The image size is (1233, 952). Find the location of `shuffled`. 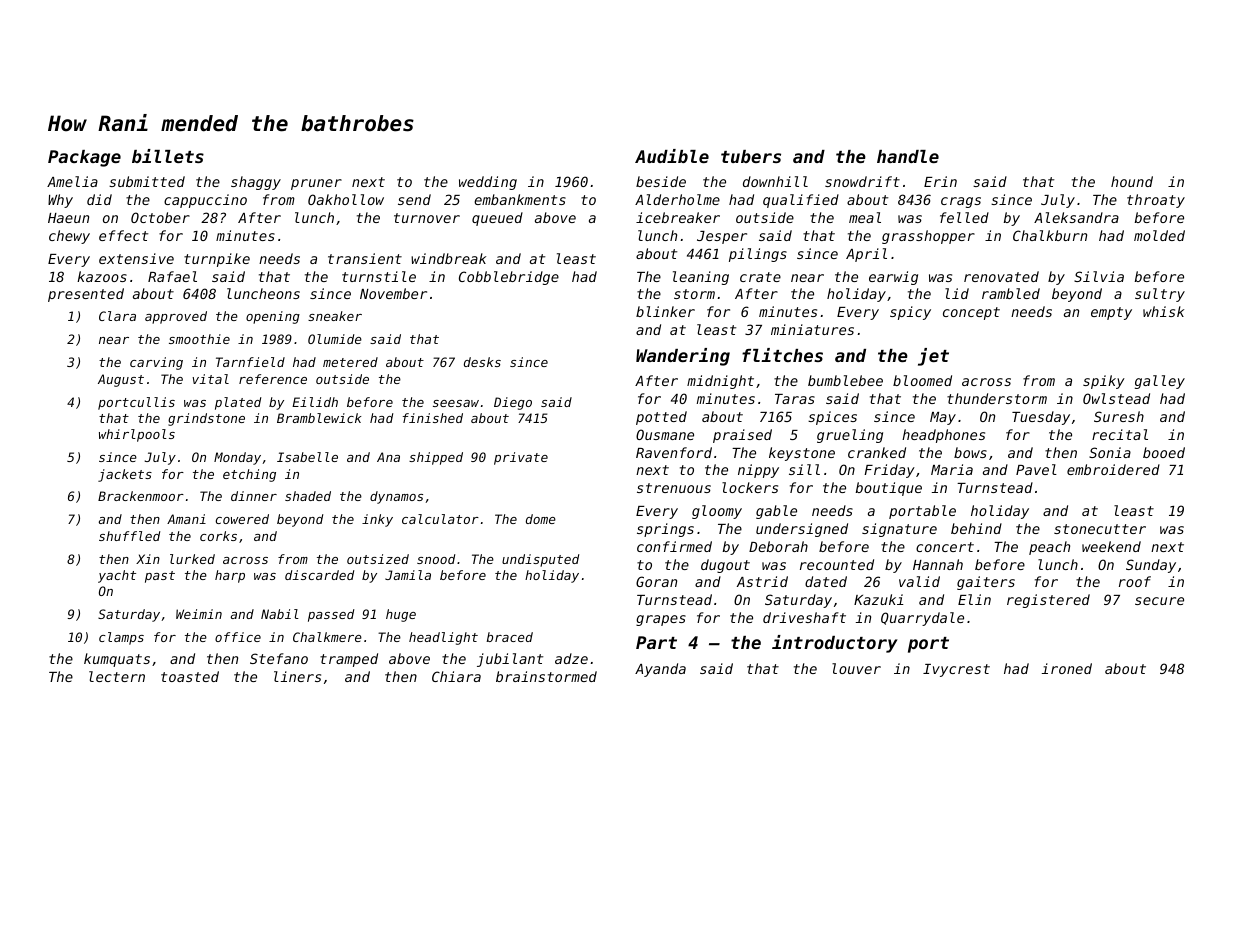

shuffled is located at coordinates (129, 536).
